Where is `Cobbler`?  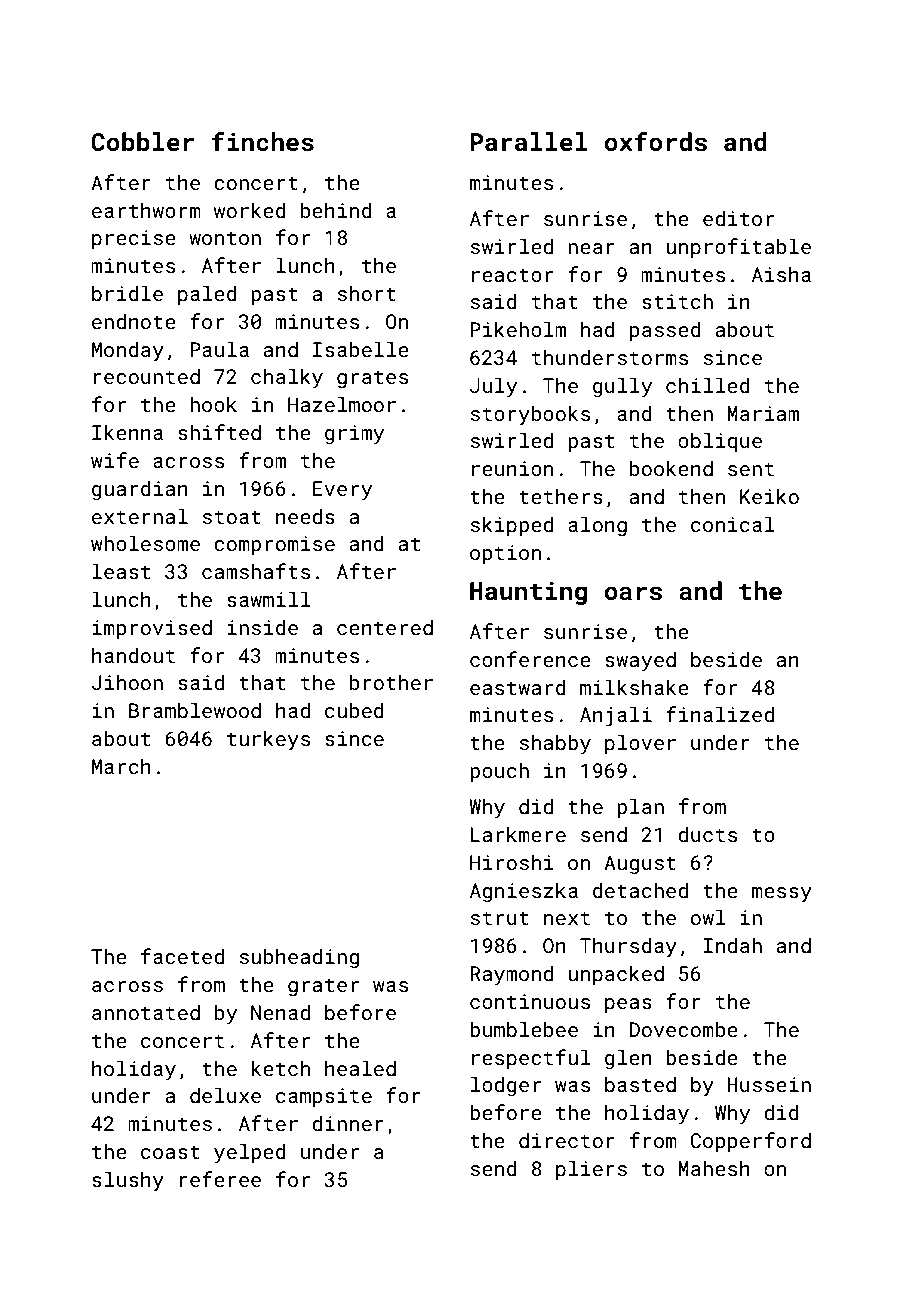
Cobbler is located at coordinates (142, 141).
